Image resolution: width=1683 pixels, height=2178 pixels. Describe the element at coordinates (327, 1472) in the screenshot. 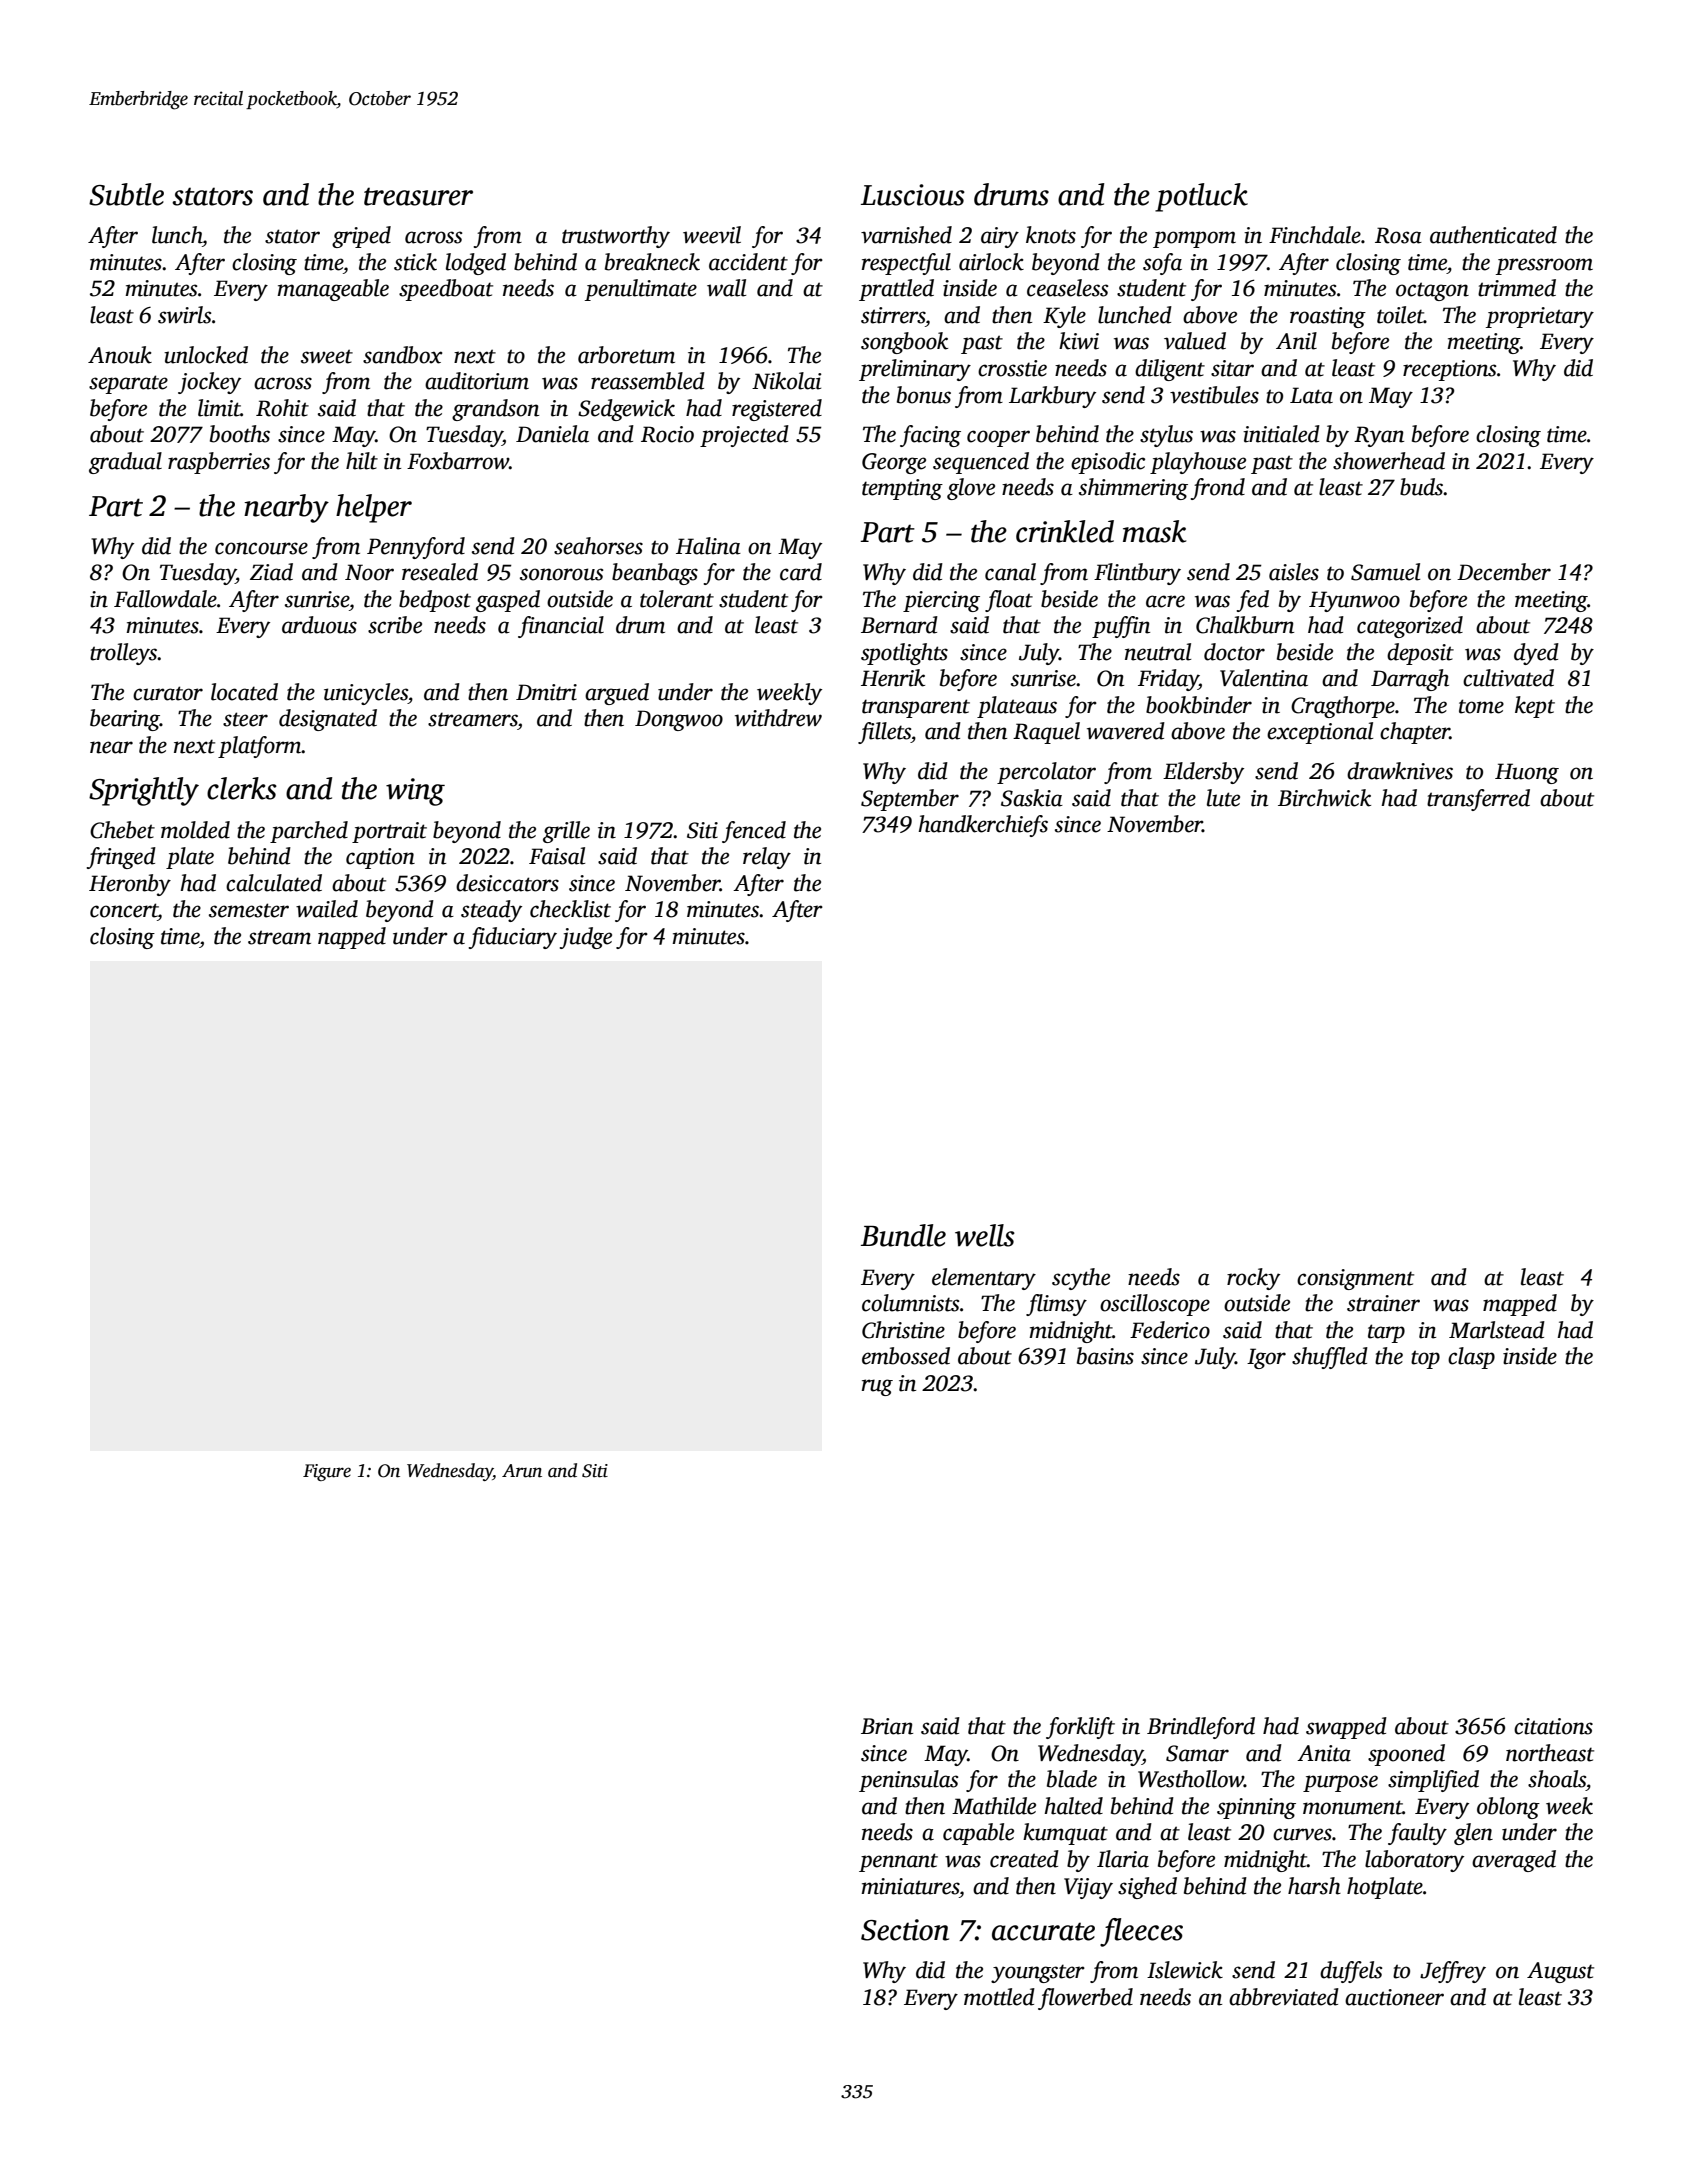

I see `Figure` at that location.
